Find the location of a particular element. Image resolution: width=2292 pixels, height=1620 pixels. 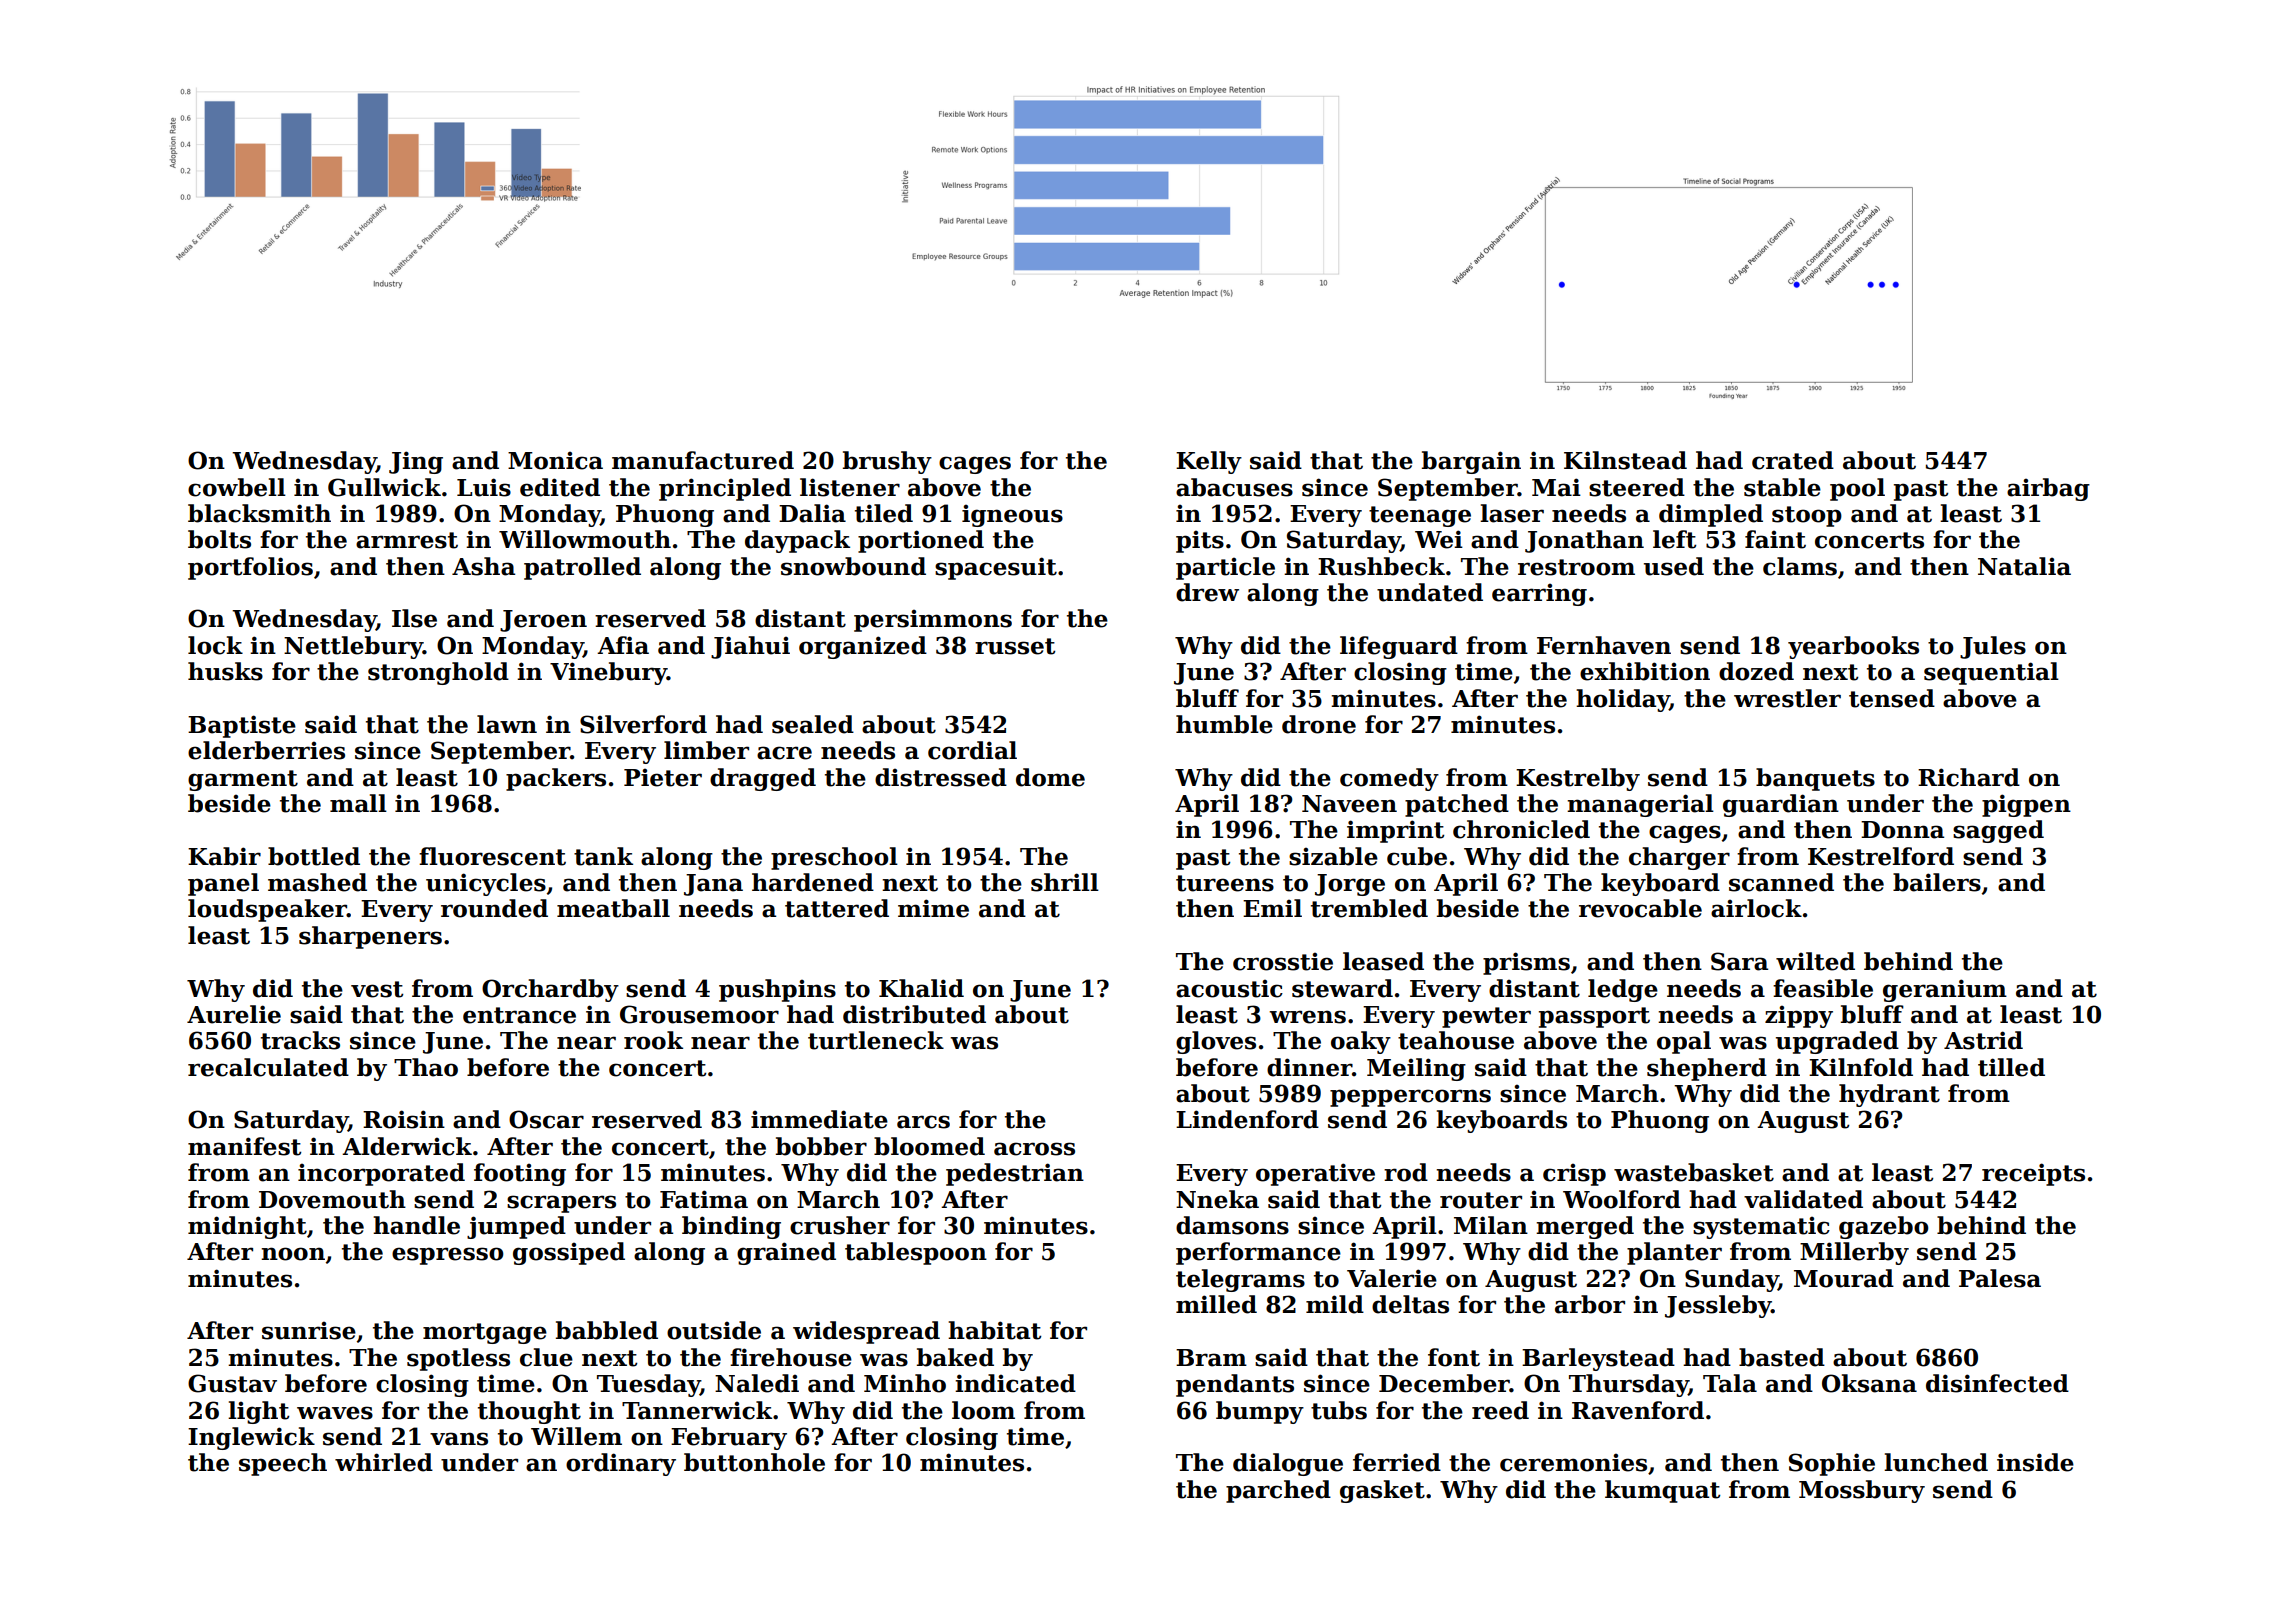

holiday is located at coordinates (1623, 700).
